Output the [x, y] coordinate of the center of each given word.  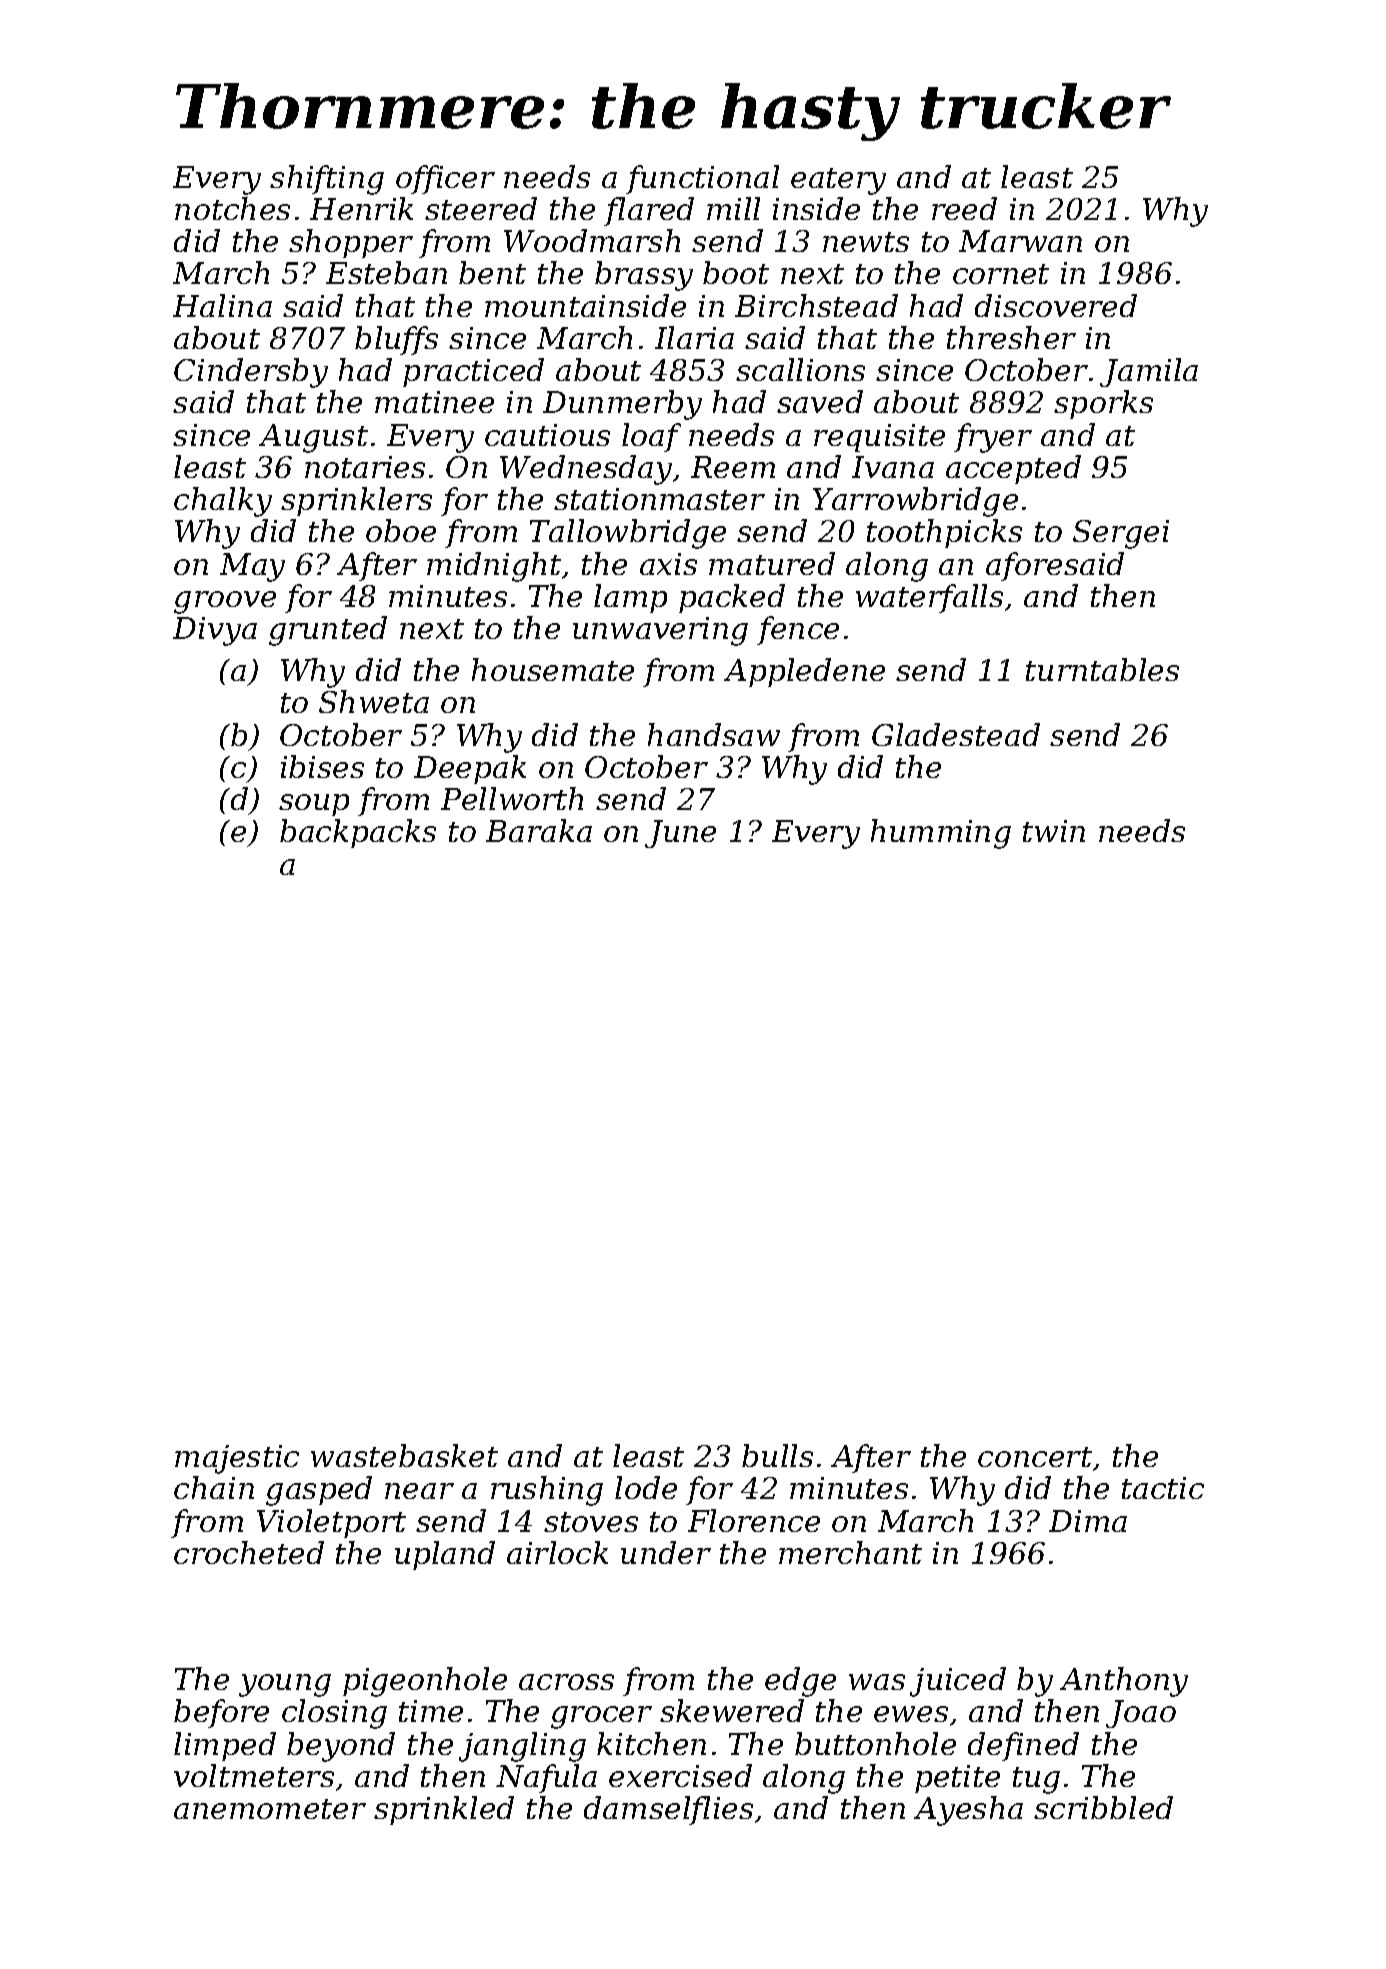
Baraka [539, 830]
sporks [1103, 404]
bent [492, 272]
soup [314, 805]
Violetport [331, 1523]
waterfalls [929, 598]
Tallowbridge [628, 534]
